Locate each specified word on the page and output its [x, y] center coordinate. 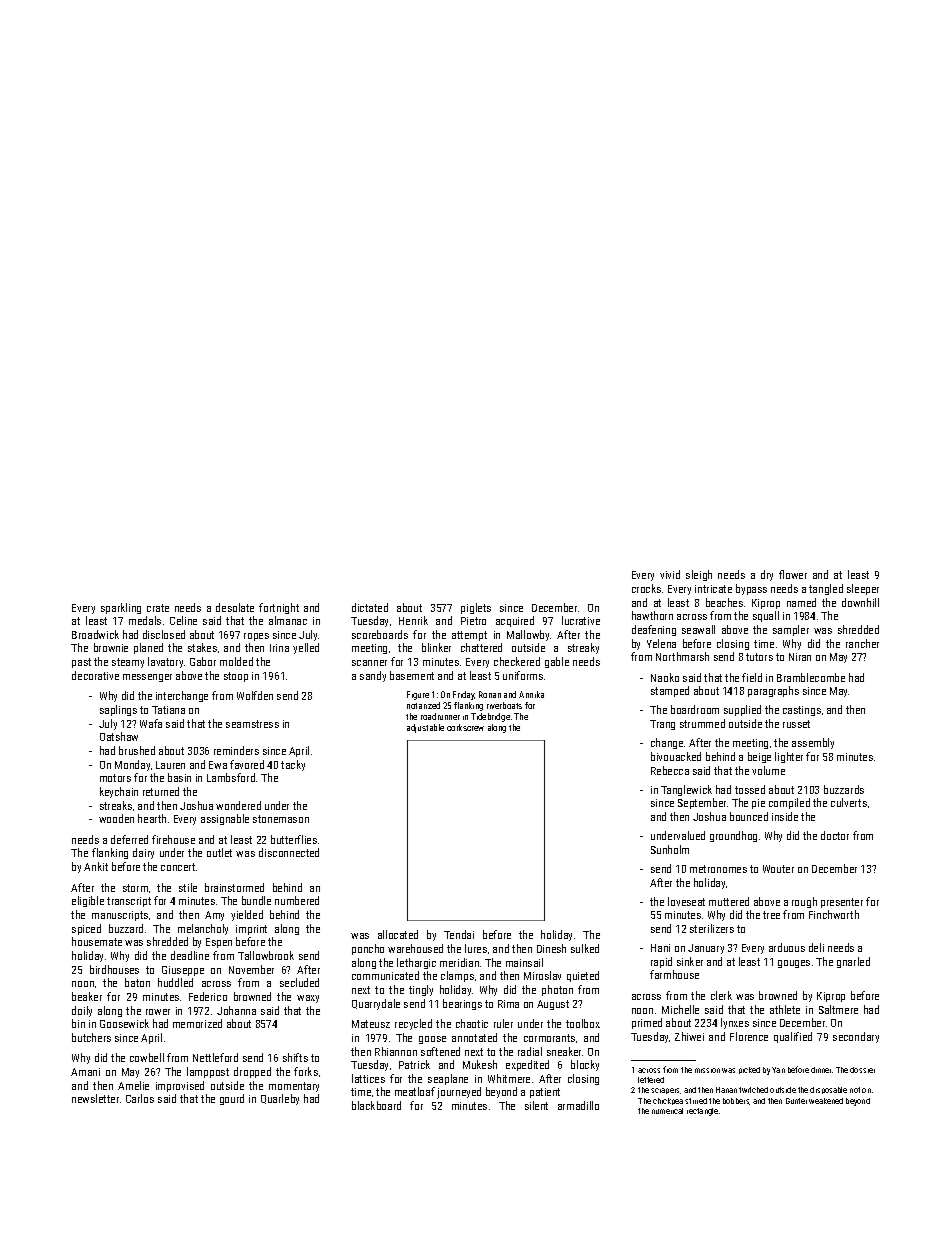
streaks [116, 805]
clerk [721, 995]
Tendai [459, 934]
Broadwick [95, 634]
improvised [180, 1086]
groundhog [733, 836]
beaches [724, 602]
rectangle [702, 1112]
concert [178, 867]
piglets [476, 608]
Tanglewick [686, 790]
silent [536, 1105]
